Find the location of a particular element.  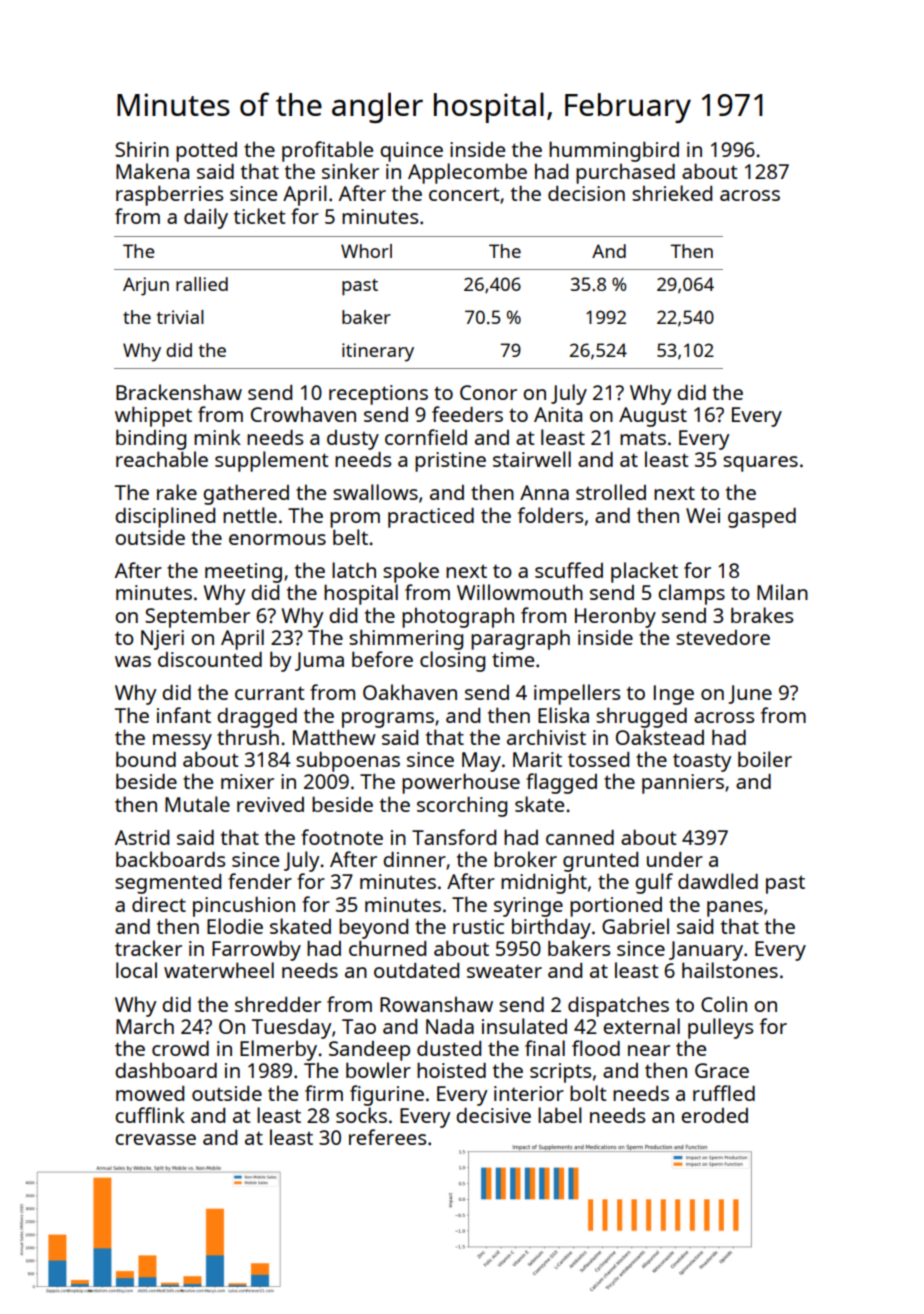

Tansford is located at coordinates (454, 837).
